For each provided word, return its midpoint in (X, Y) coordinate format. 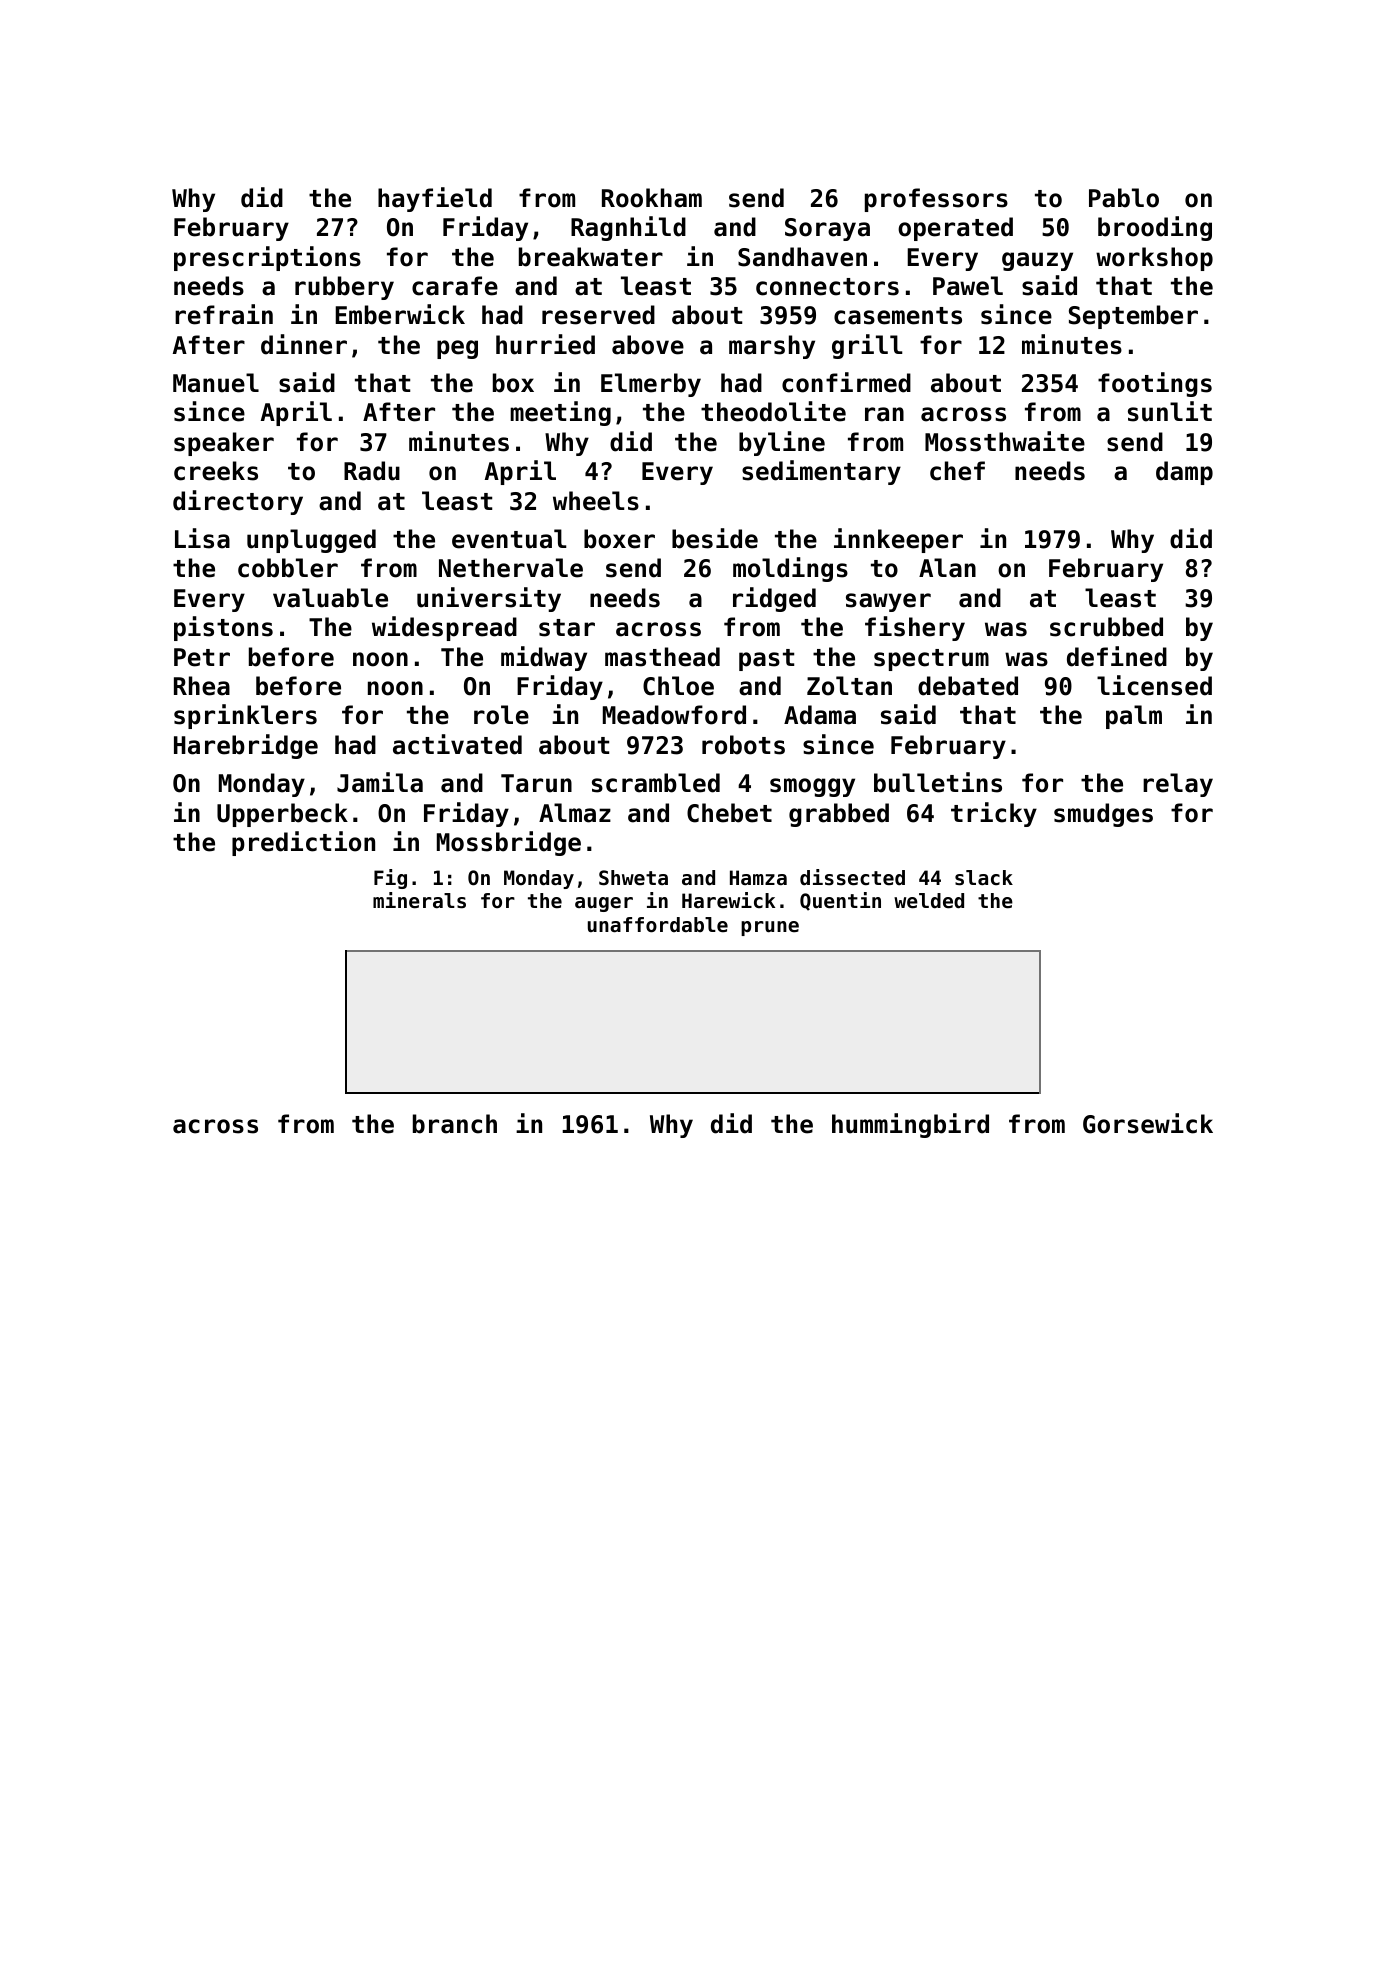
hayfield (435, 199)
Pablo (1124, 198)
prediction (303, 843)
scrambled (656, 783)
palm (1134, 717)
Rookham (652, 198)
